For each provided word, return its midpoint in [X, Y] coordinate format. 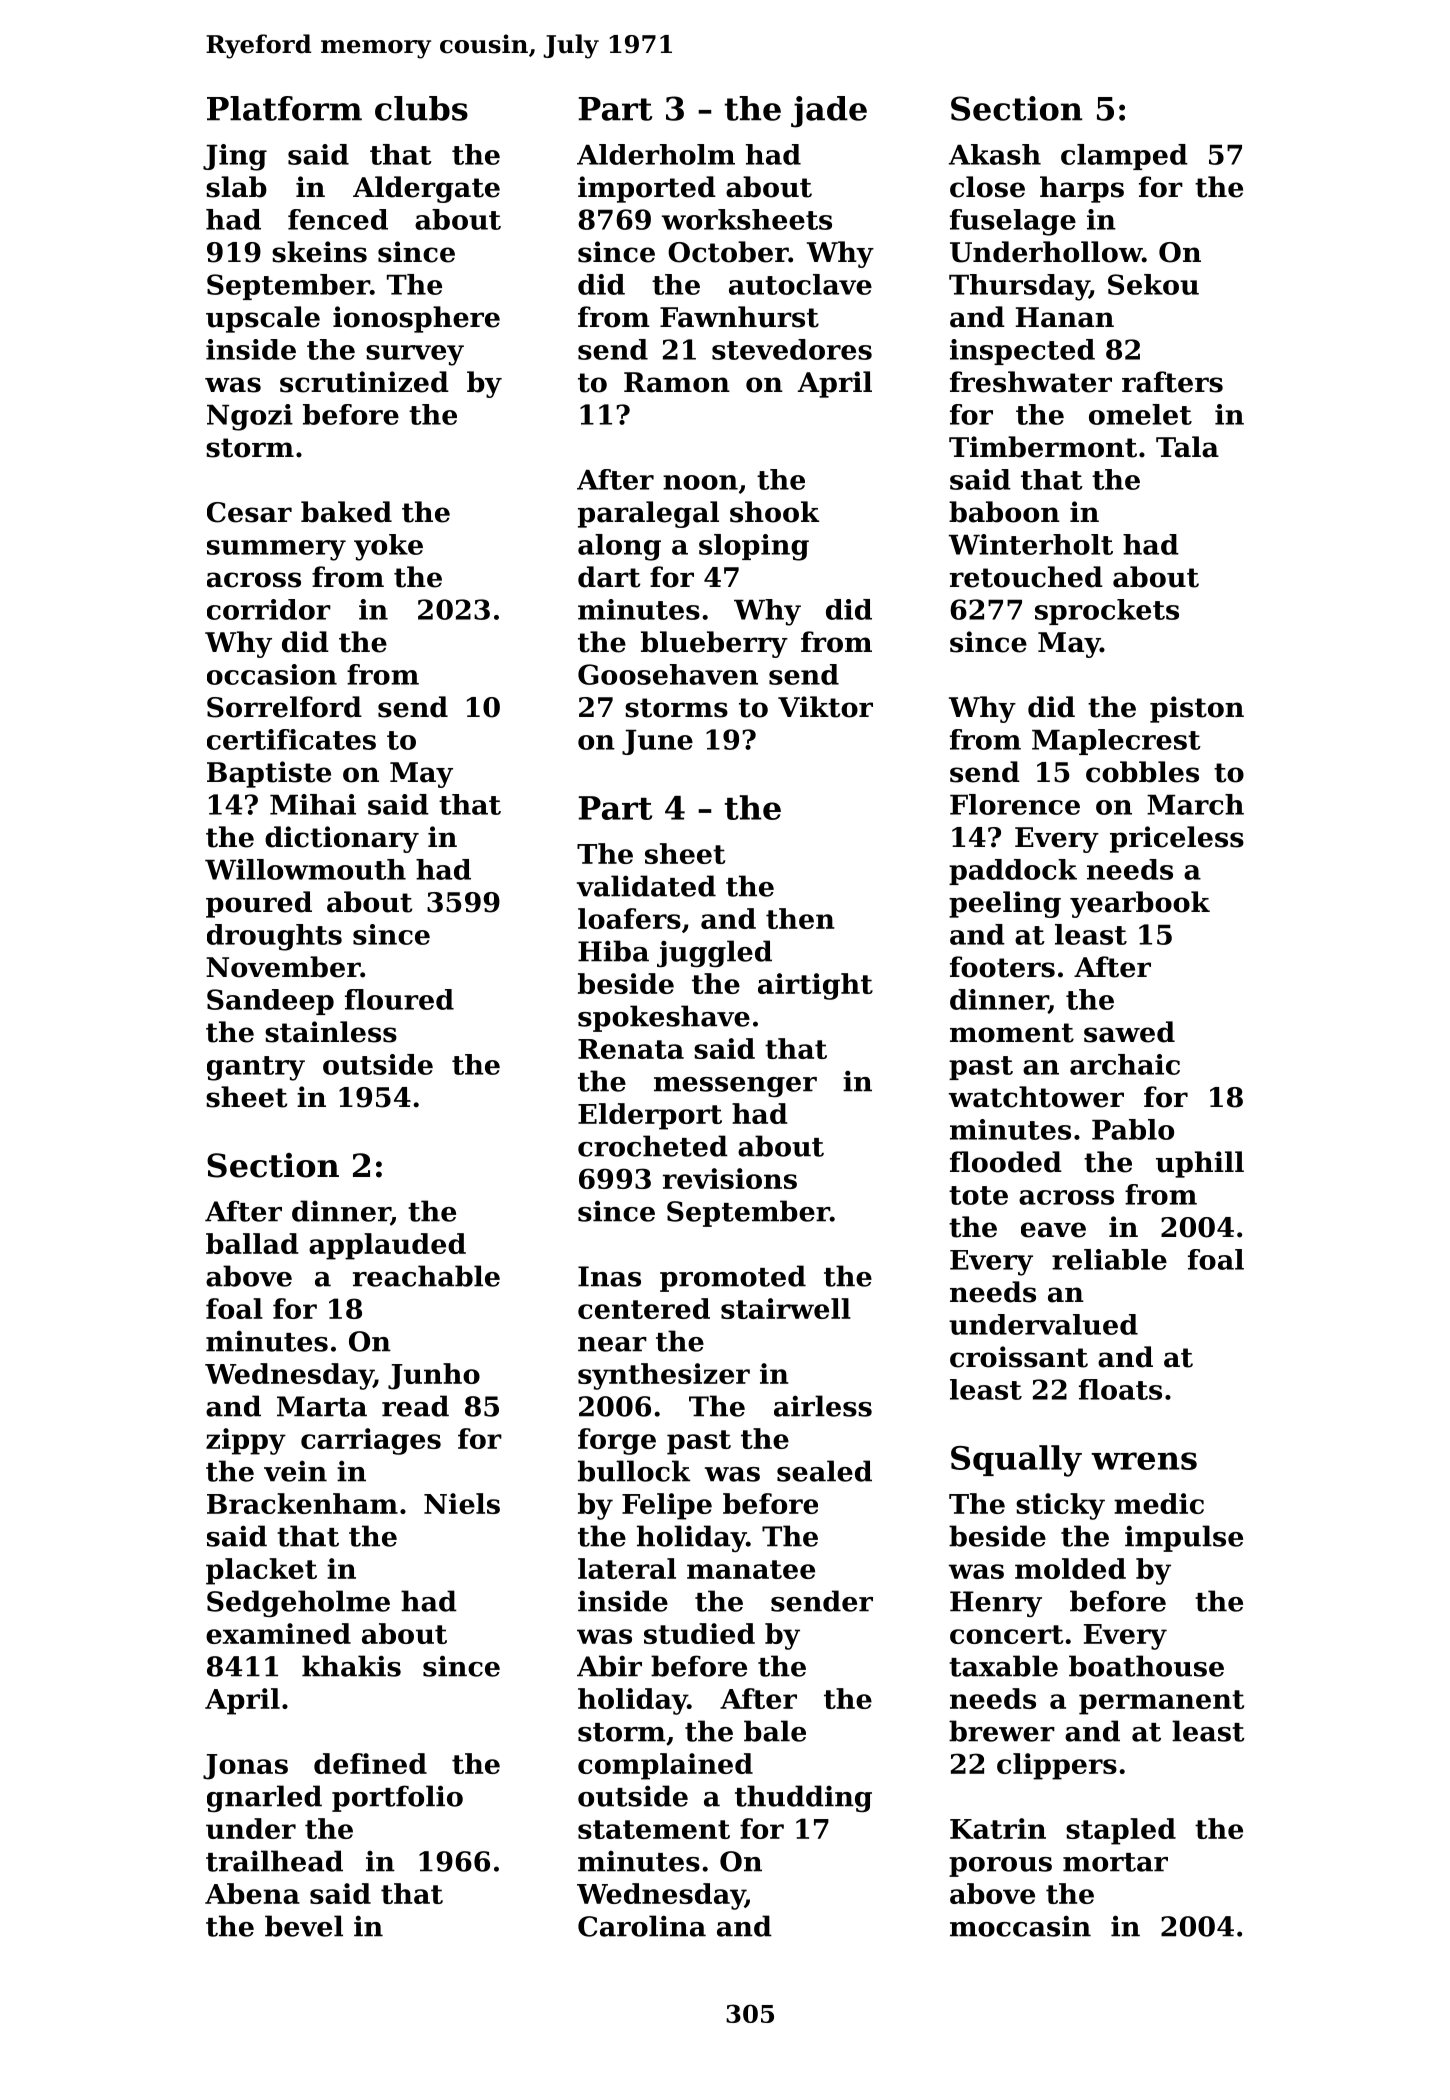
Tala [1187, 447]
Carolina [642, 1926]
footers [1002, 967]
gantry [256, 1068]
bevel [304, 1926]
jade [829, 112]
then [800, 918]
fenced [338, 219]
